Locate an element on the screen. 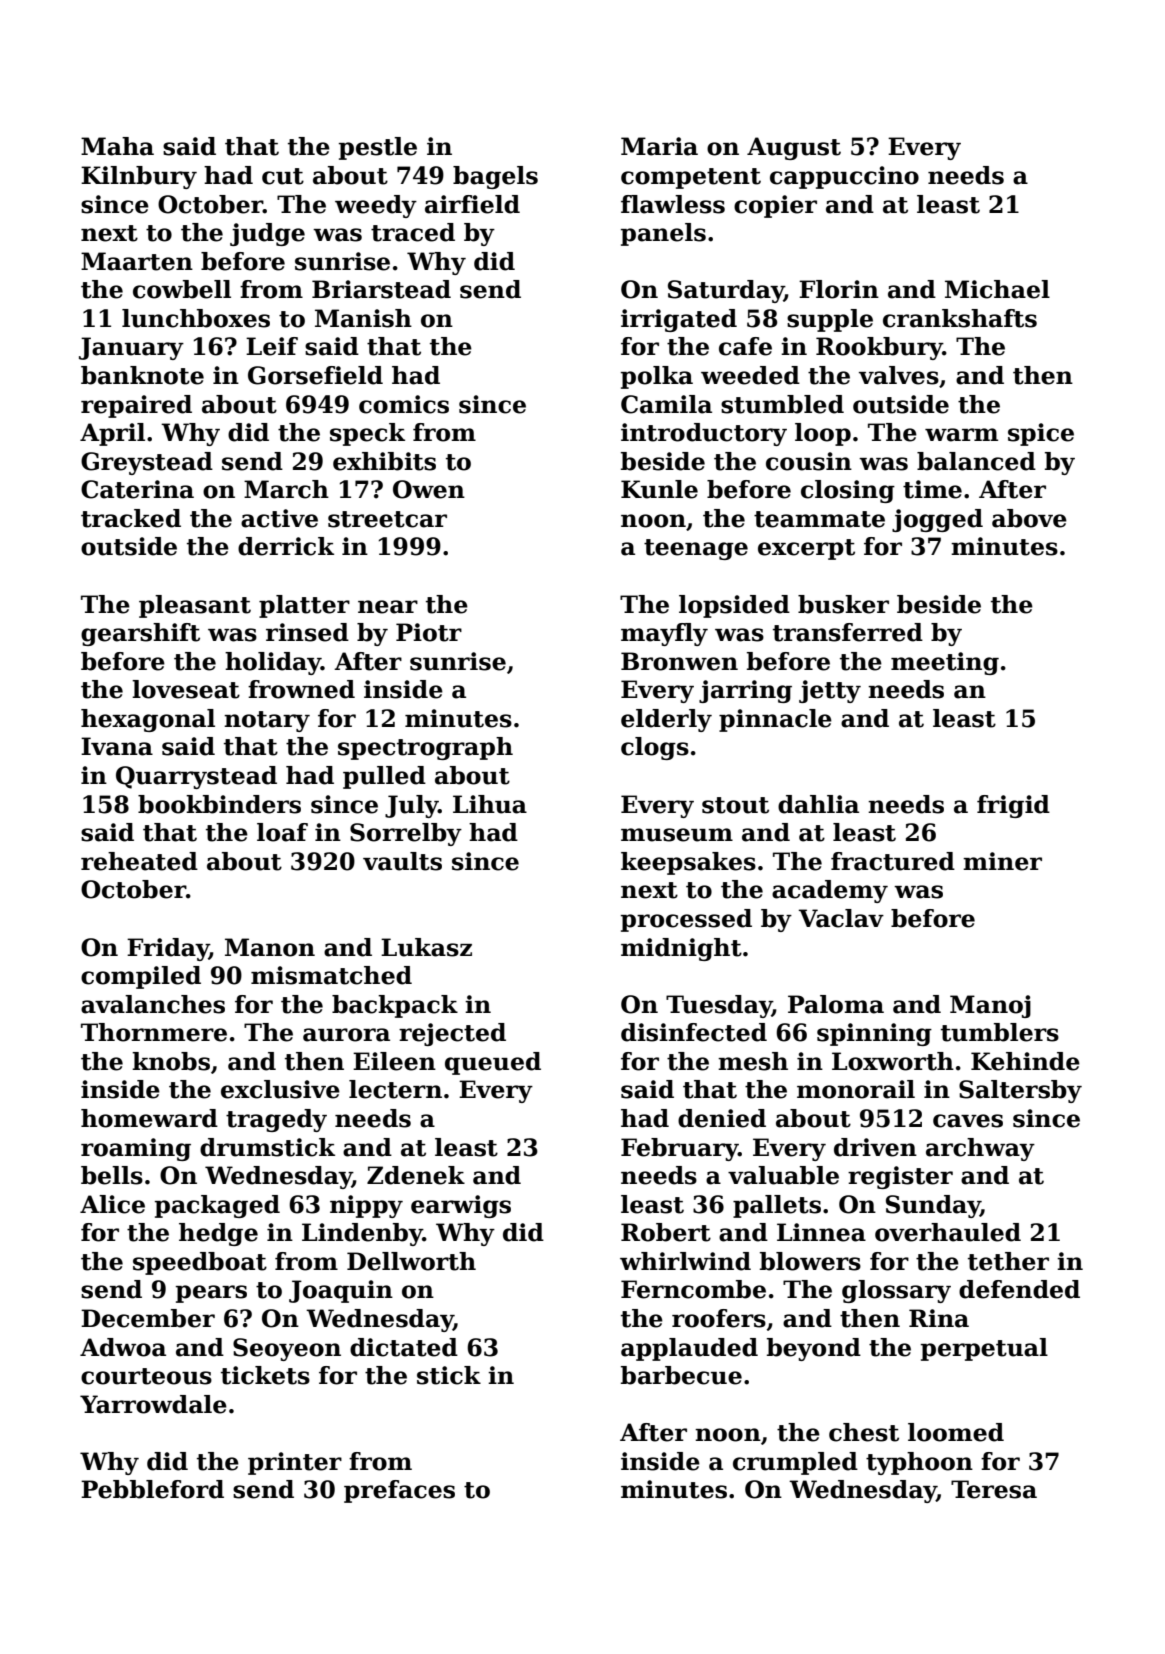  Gorsefield is located at coordinates (315, 375).
